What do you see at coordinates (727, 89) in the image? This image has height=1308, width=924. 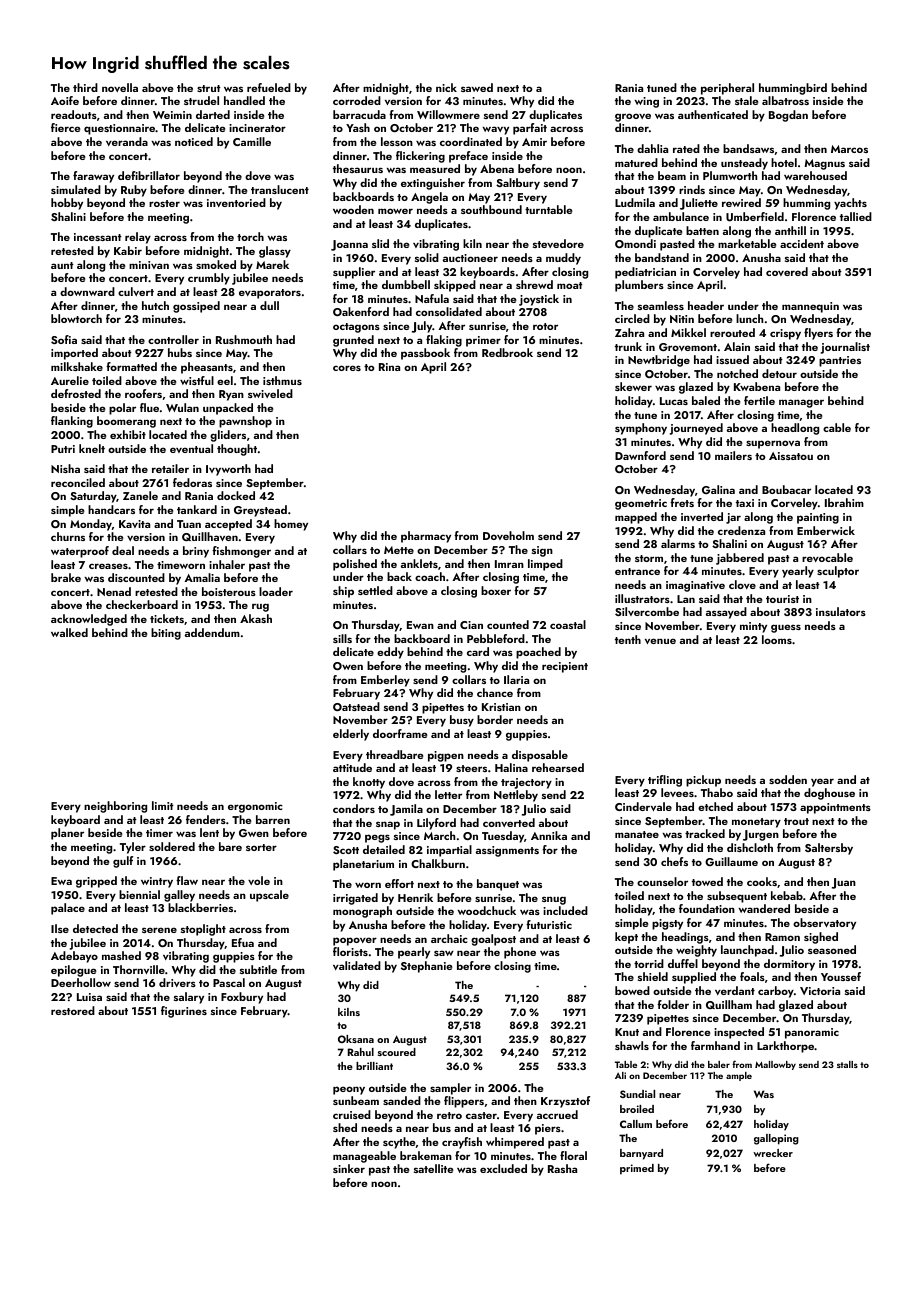 I see `peripheral` at bounding box center [727, 89].
